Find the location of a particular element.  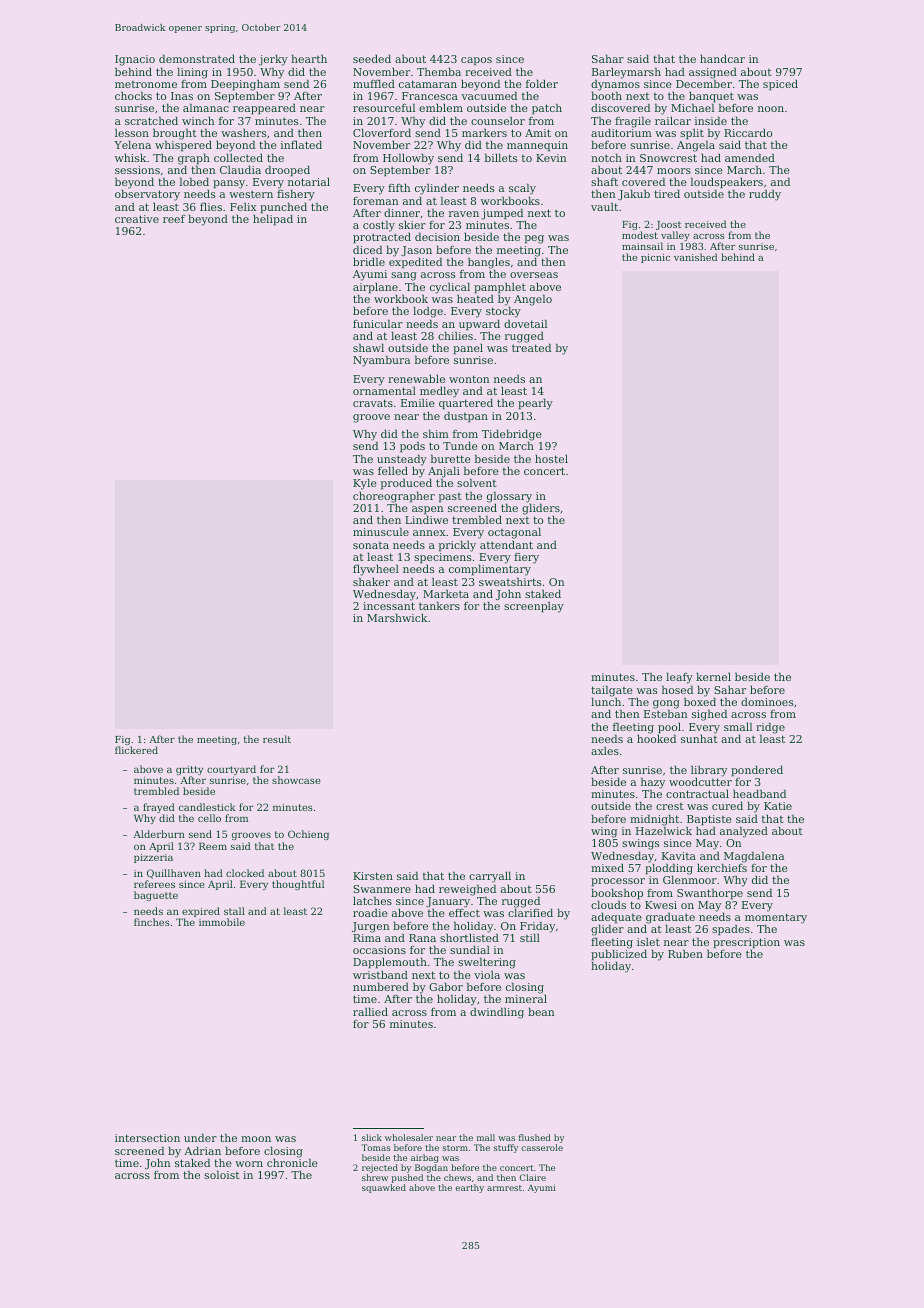

capos is located at coordinates (476, 61).
